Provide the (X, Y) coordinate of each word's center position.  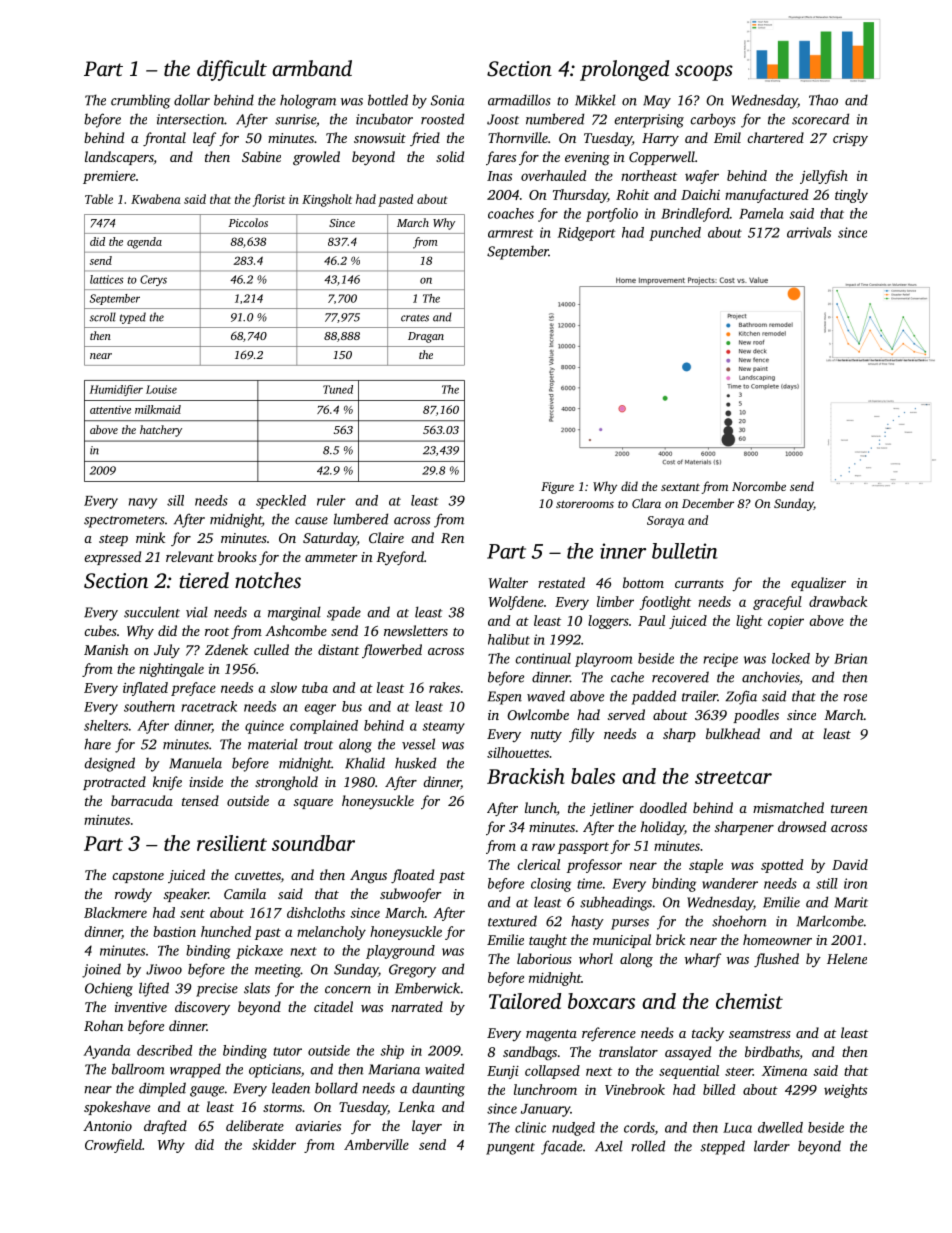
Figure (557, 488)
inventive (141, 1007)
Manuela (195, 763)
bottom (643, 582)
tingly (851, 196)
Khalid (365, 763)
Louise (161, 389)
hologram (308, 101)
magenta (551, 1035)
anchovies (771, 678)
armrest (510, 233)
